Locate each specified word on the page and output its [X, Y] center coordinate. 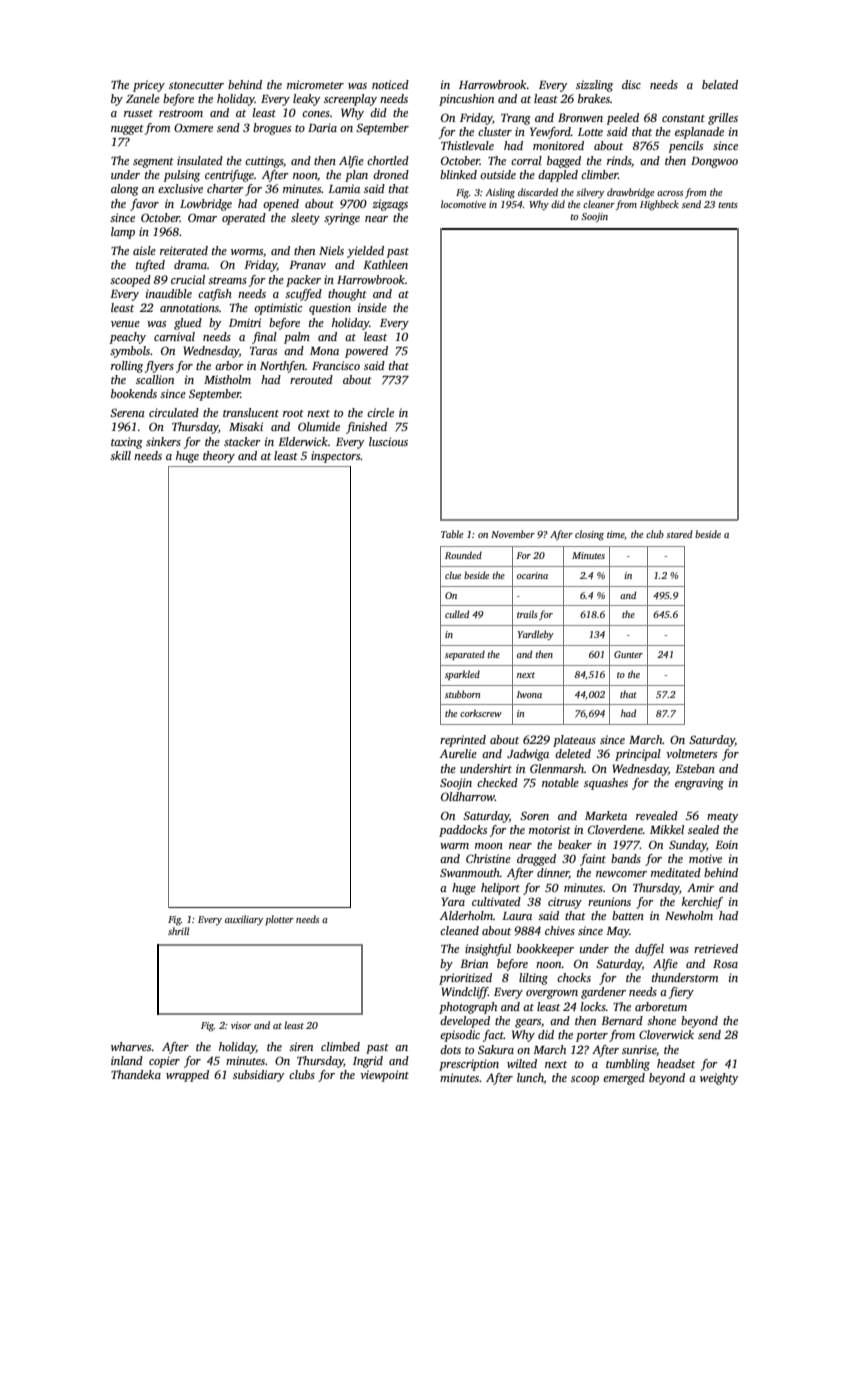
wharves [131, 1046]
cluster [495, 131]
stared [679, 534]
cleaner [599, 204]
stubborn [463, 694]
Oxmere [193, 127]
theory [219, 457]
